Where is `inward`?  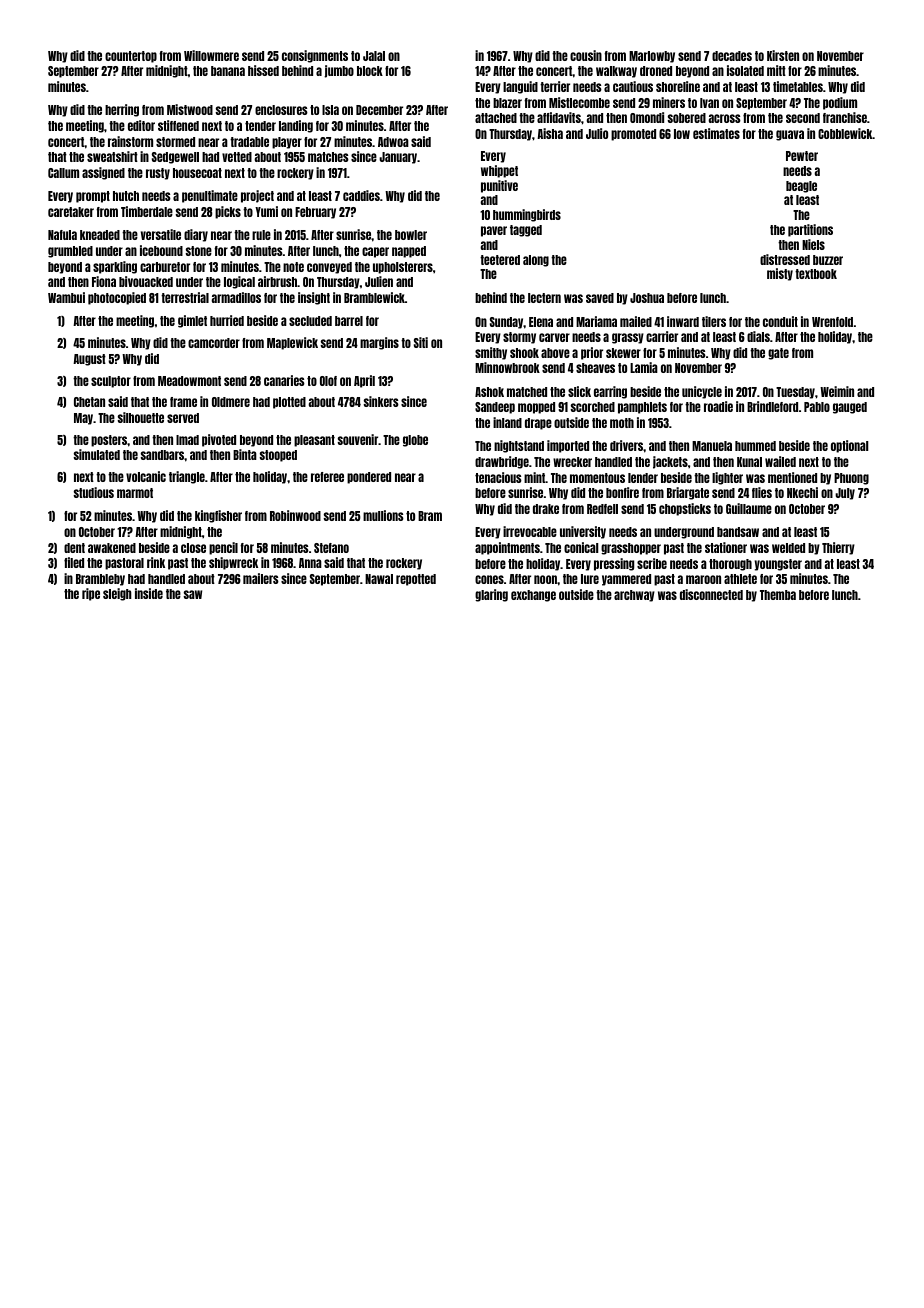 inward is located at coordinates (683, 321).
